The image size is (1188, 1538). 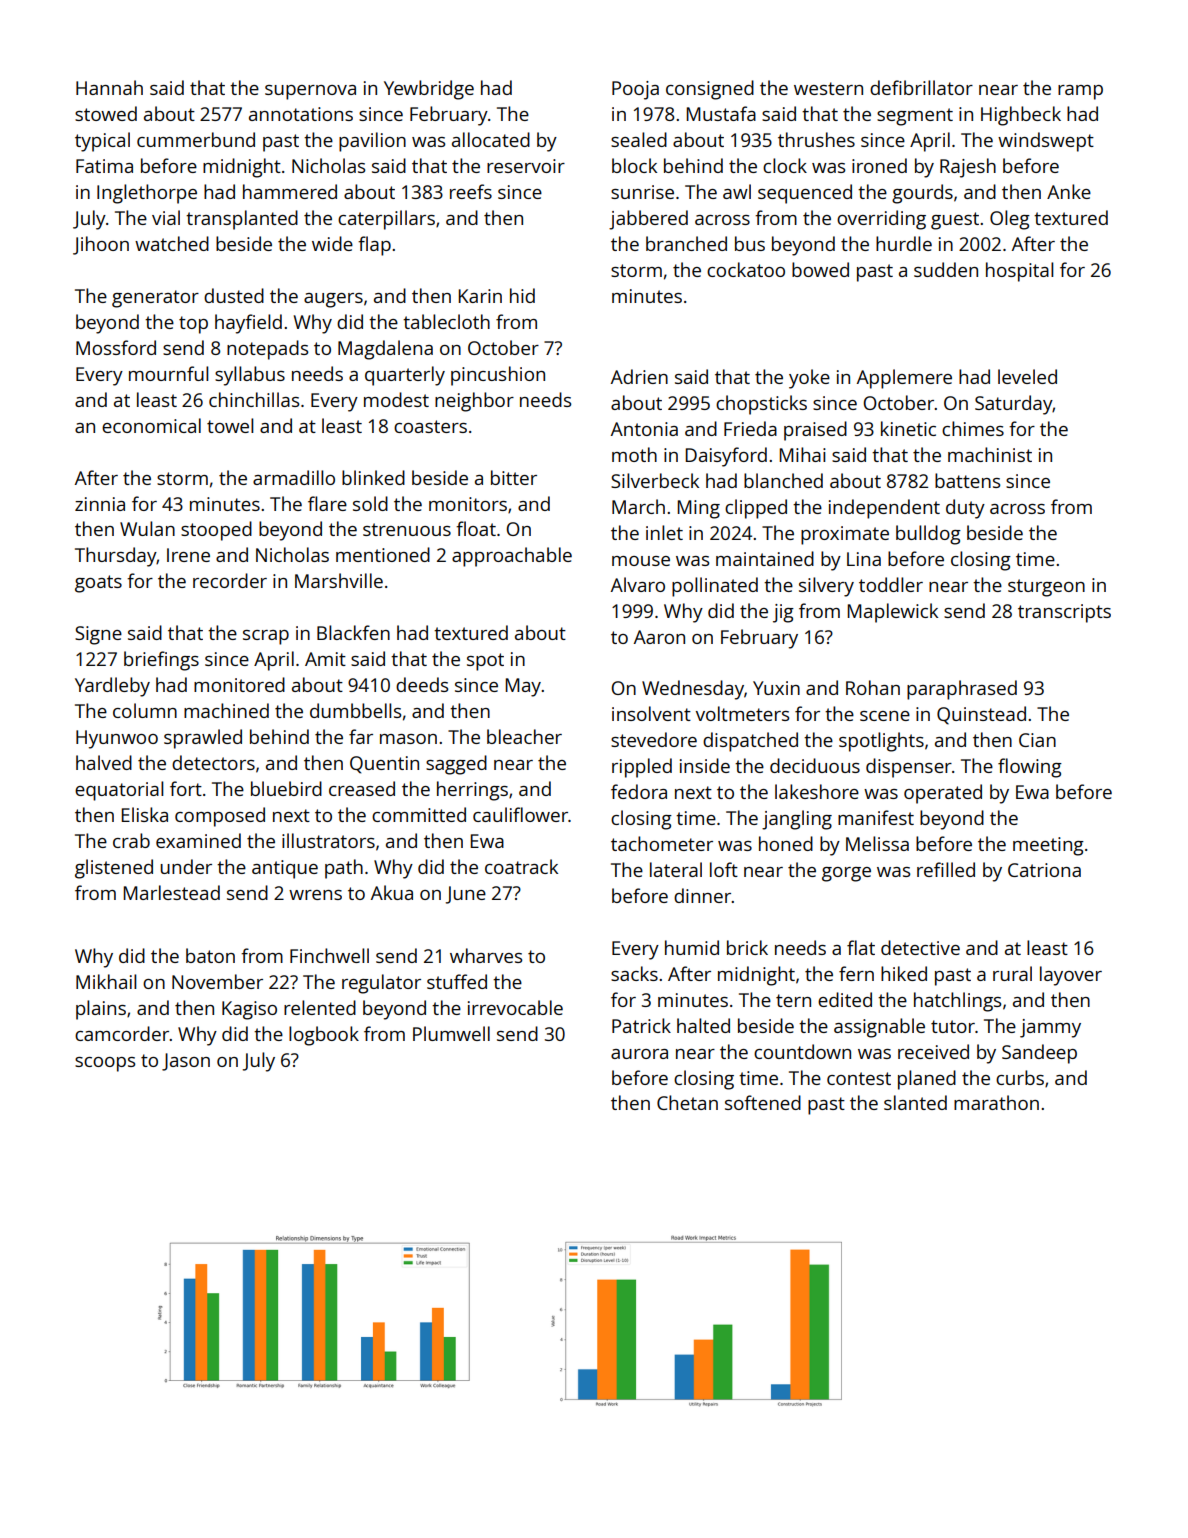 What do you see at coordinates (109, 87) in the screenshot?
I see `Hannah` at bounding box center [109, 87].
